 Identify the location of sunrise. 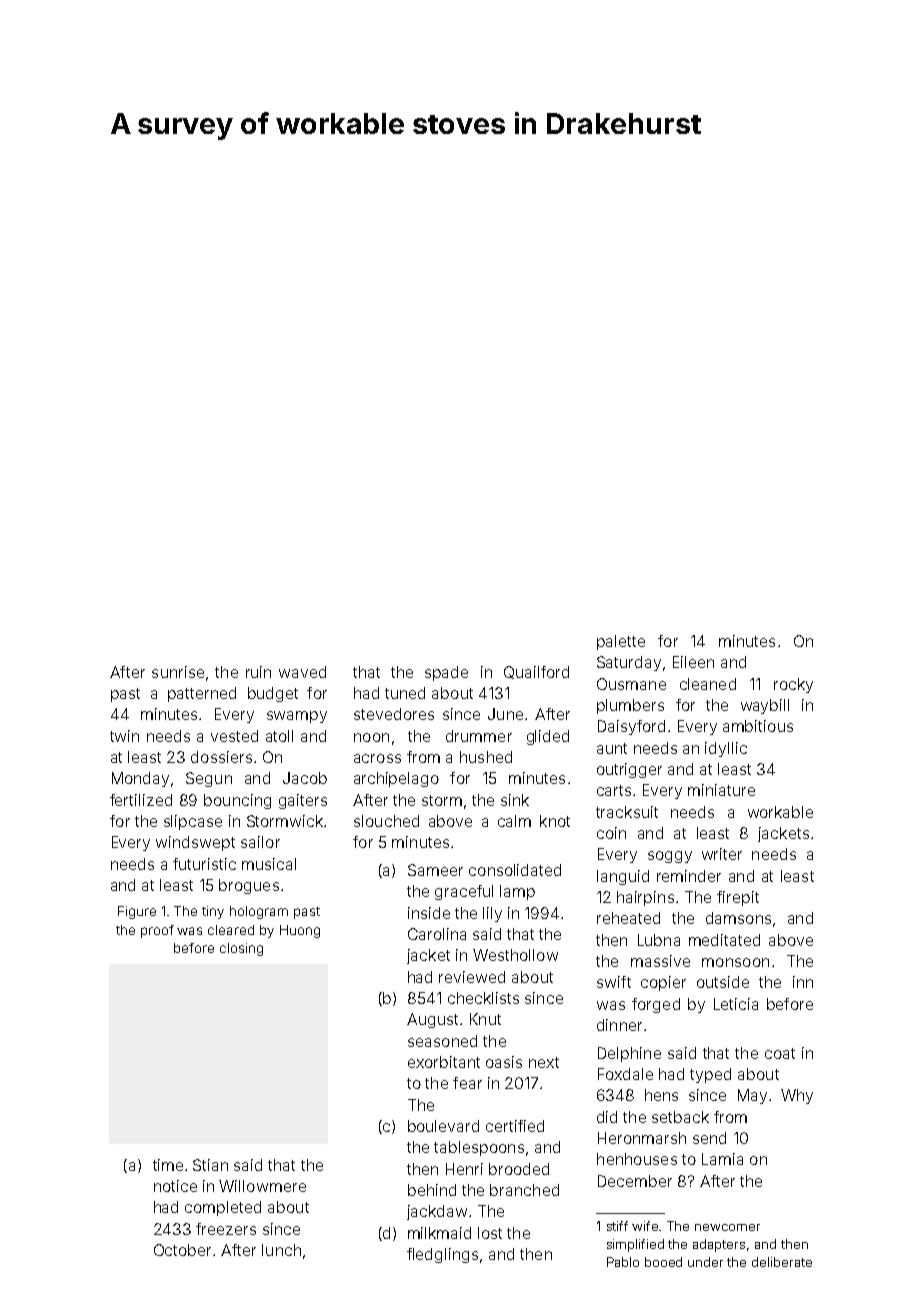
(178, 672).
